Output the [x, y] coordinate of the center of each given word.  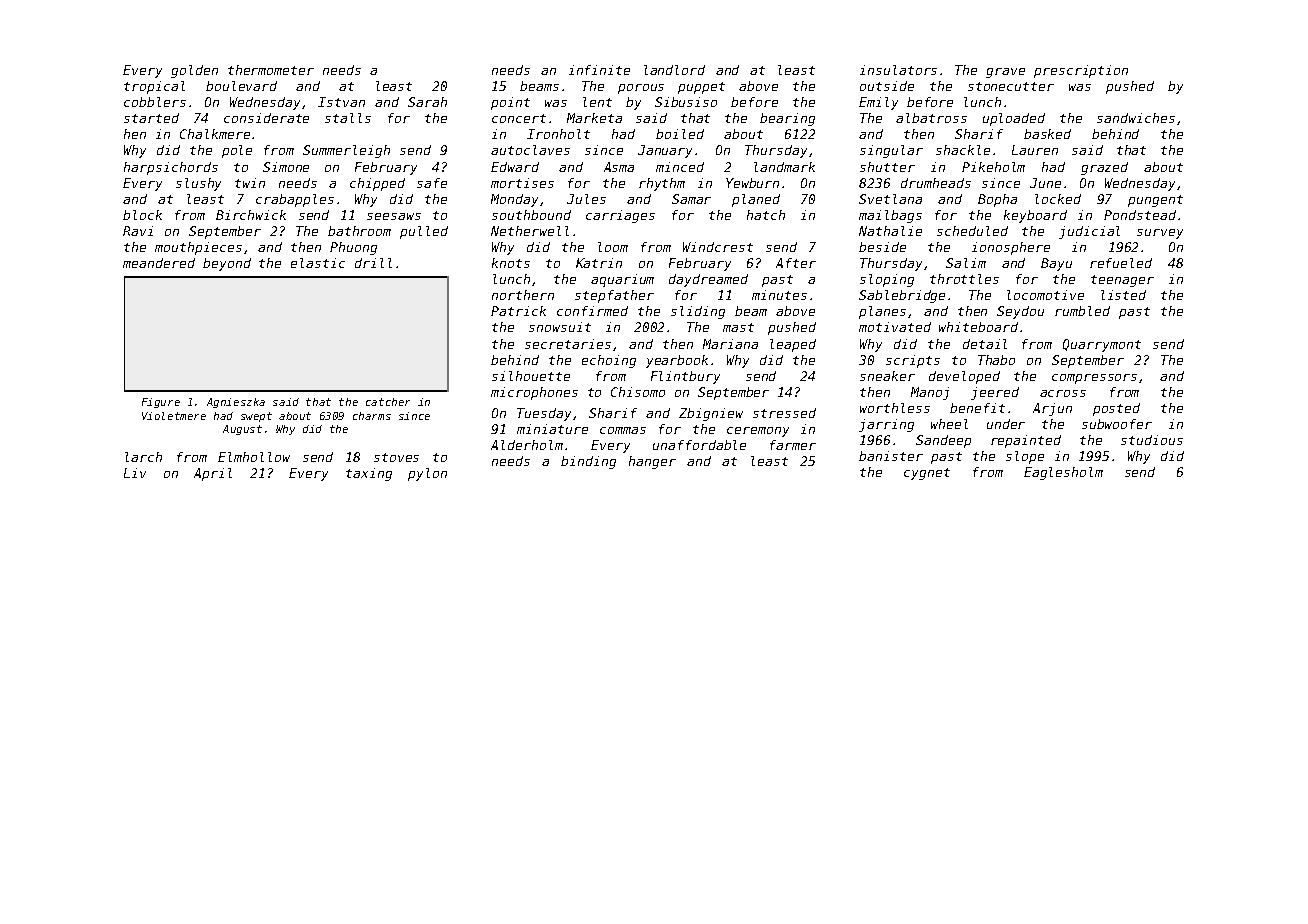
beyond [227, 264]
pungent [1155, 201]
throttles [964, 279]
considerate [266, 118]
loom [613, 247]
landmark [784, 167]
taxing [369, 474]
